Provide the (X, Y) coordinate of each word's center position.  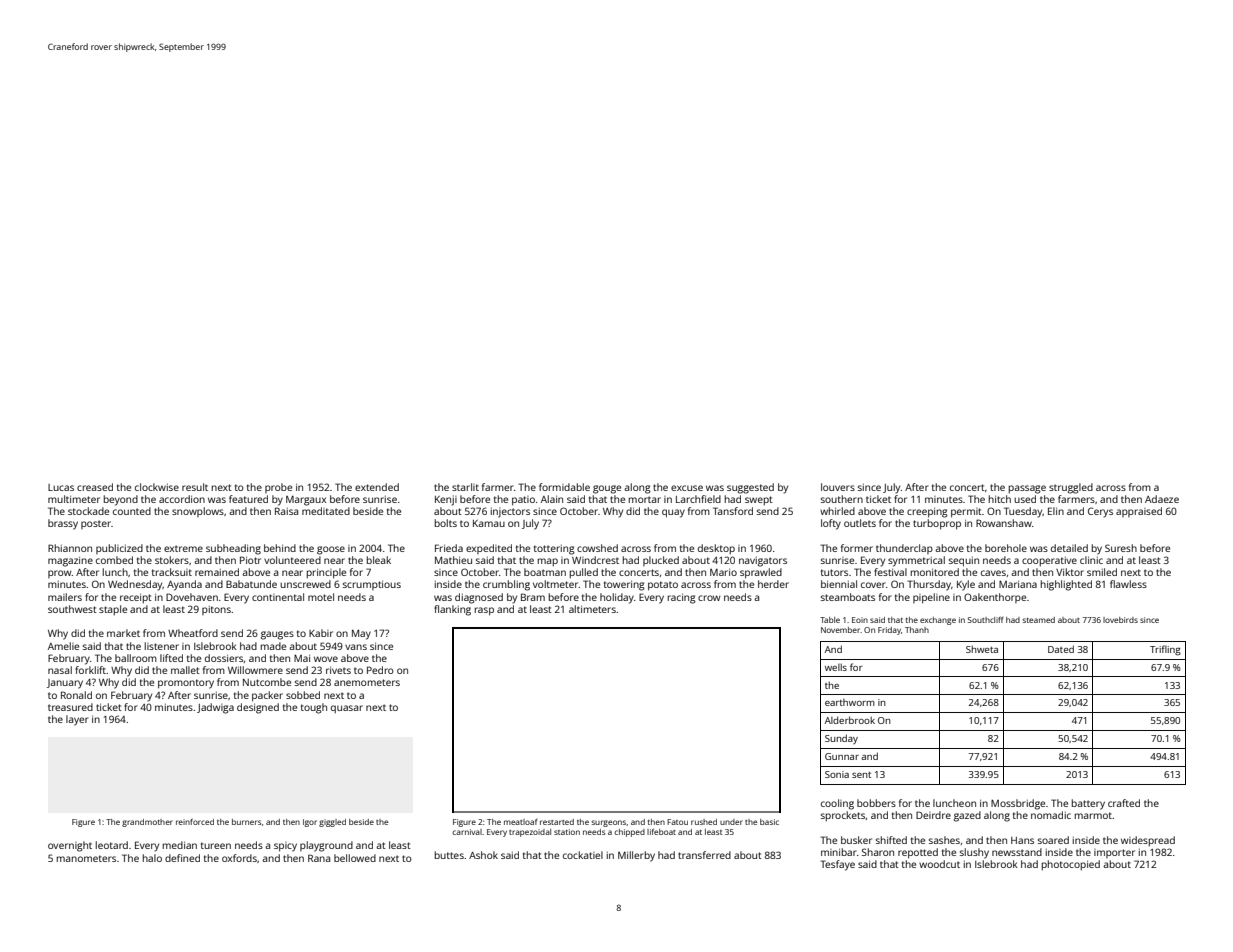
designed (258, 708)
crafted (1124, 803)
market (123, 633)
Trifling (1165, 650)
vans (356, 647)
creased (95, 487)
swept (759, 501)
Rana (319, 858)
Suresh (1121, 548)
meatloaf (521, 822)
